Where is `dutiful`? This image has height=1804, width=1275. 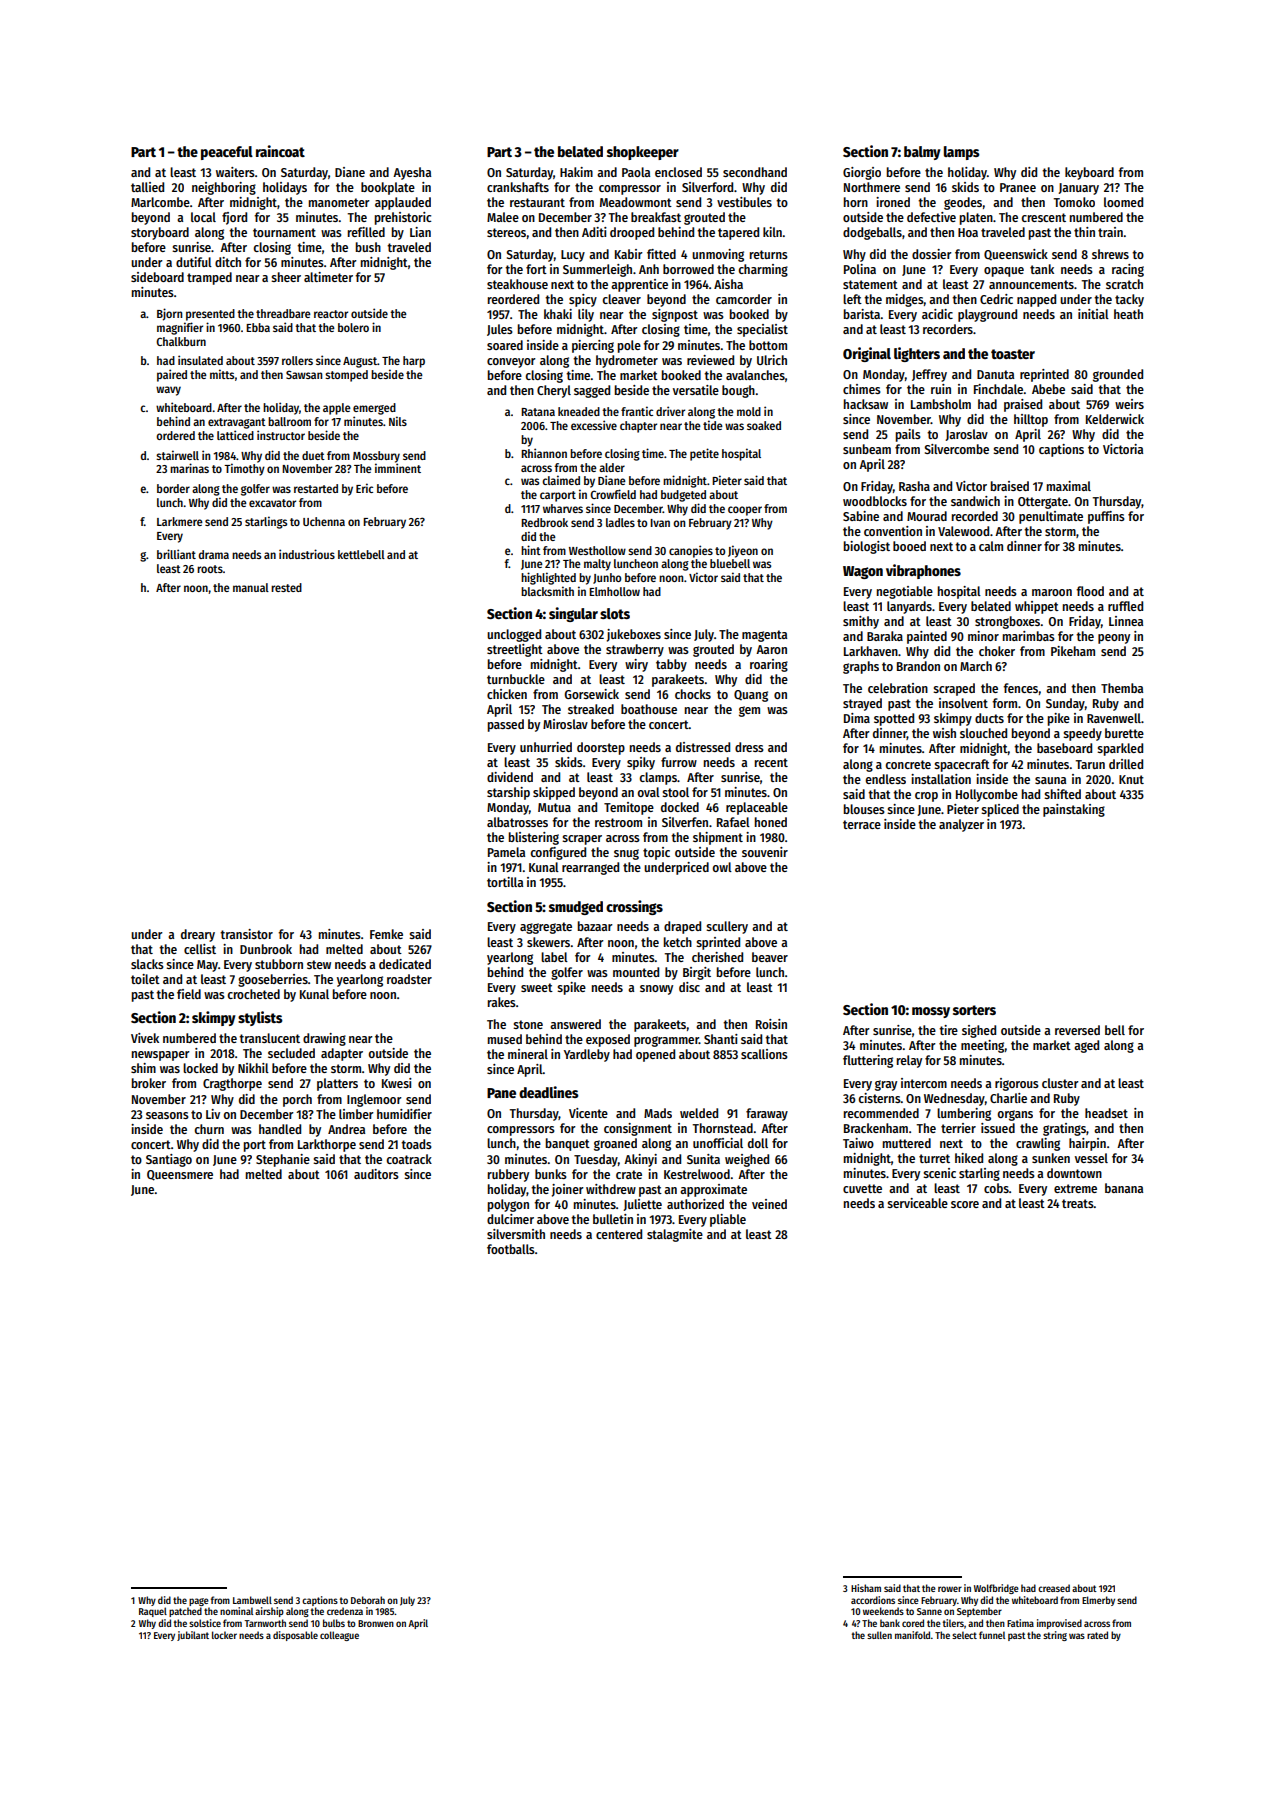 dutiful is located at coordinates (194, 262).
